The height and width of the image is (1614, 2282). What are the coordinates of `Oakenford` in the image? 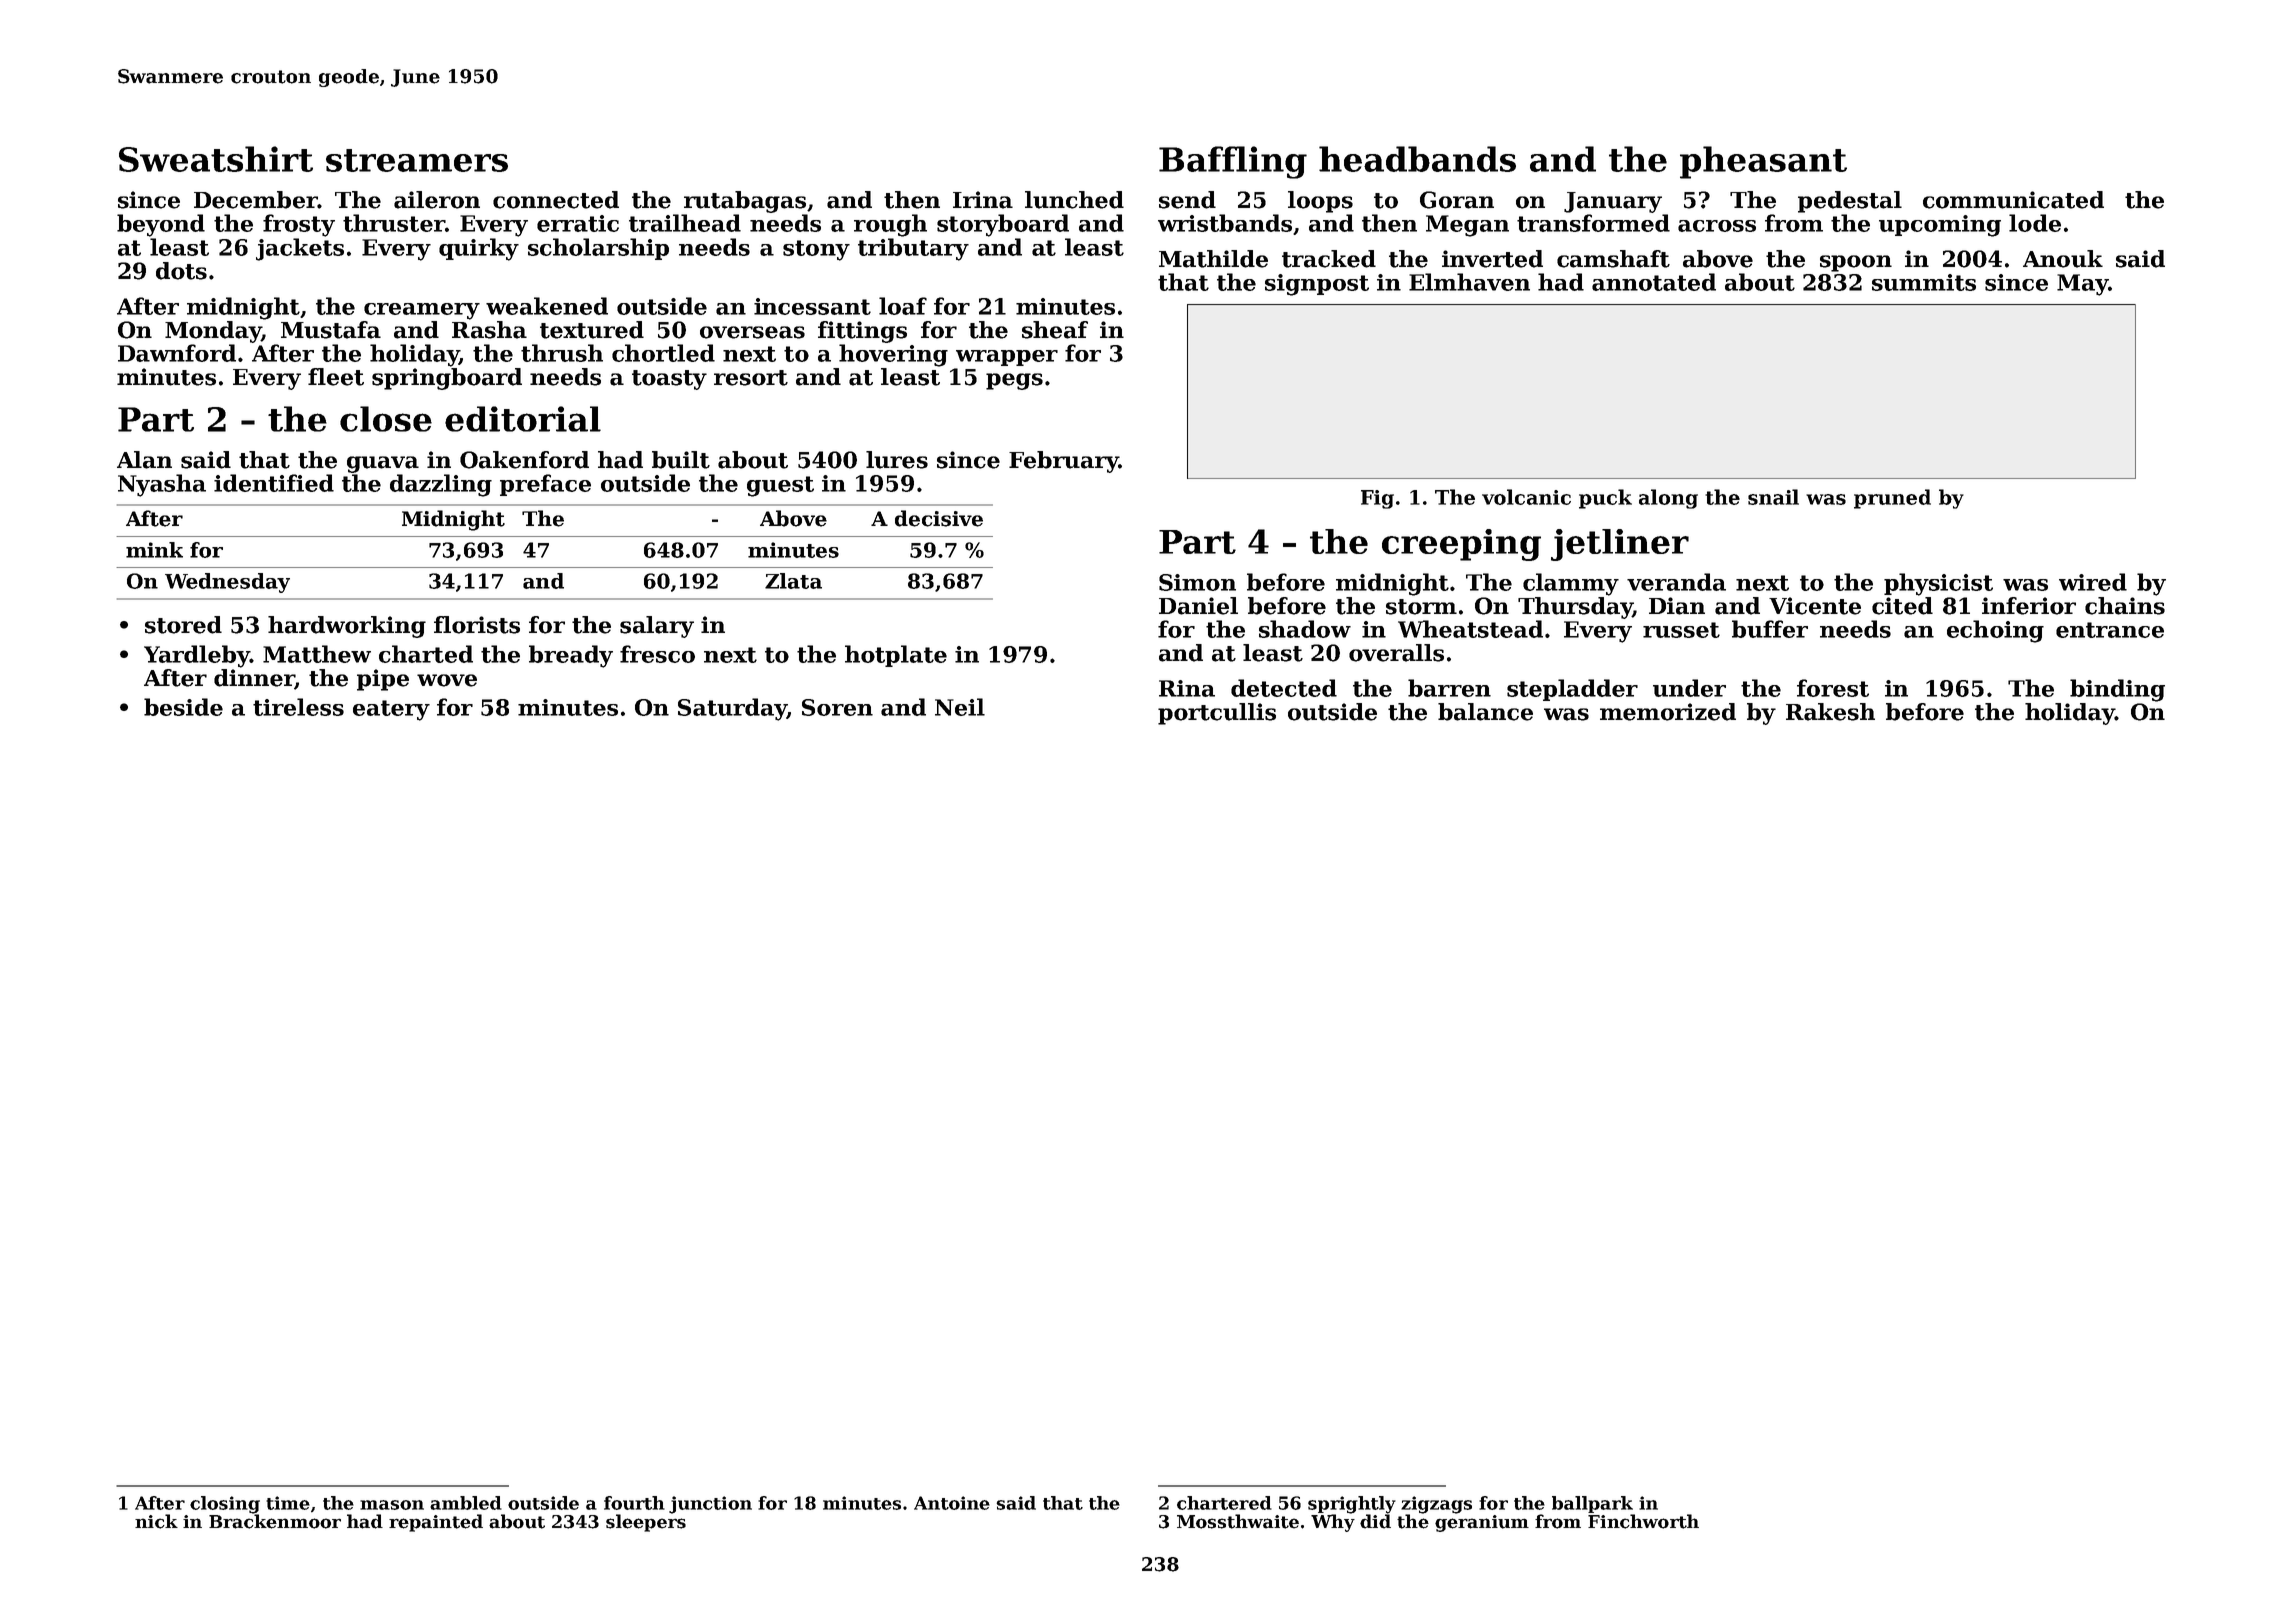 It's located at (524, 460).
